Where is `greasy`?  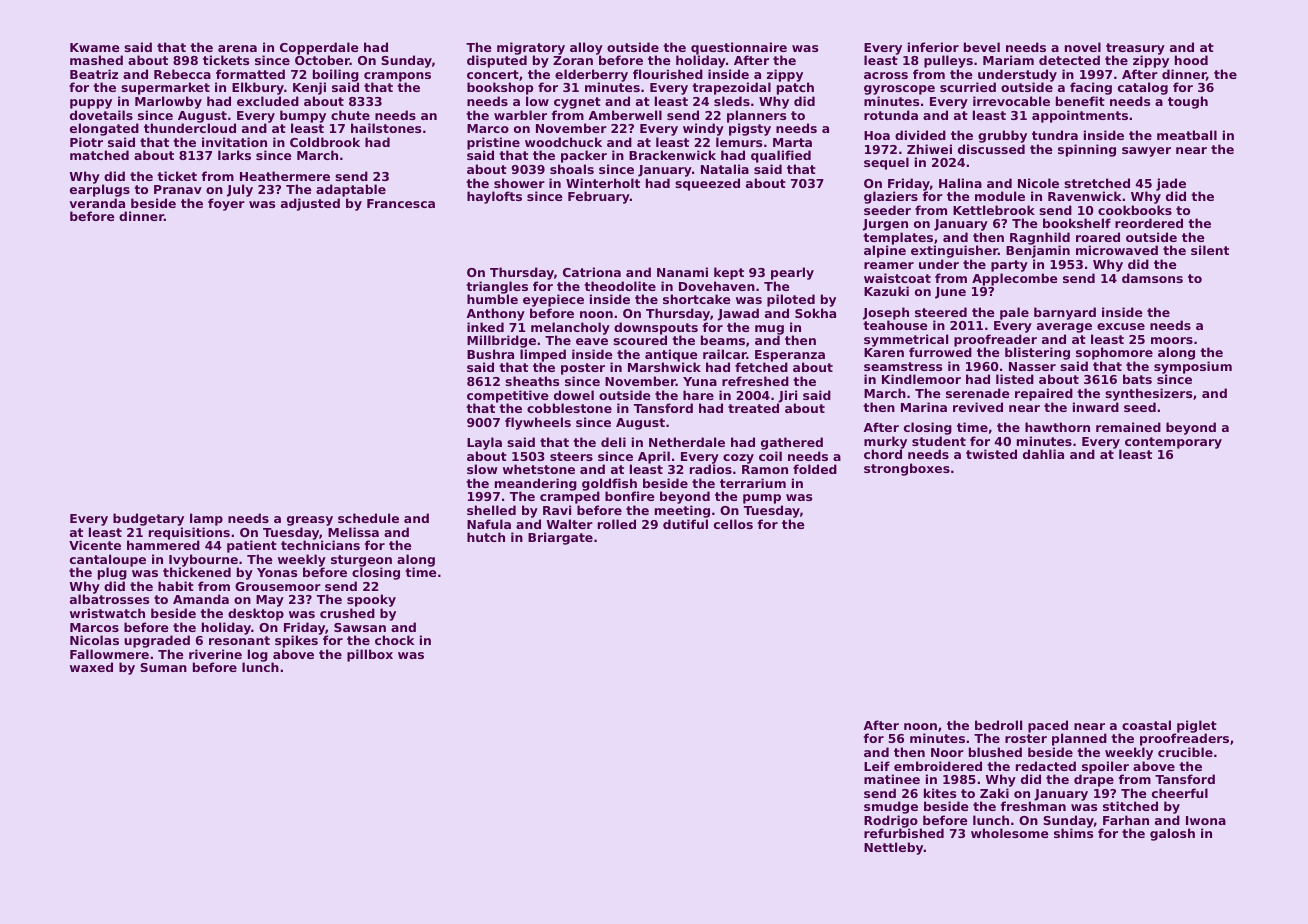 greasy is located at coordinates (310, 521).
